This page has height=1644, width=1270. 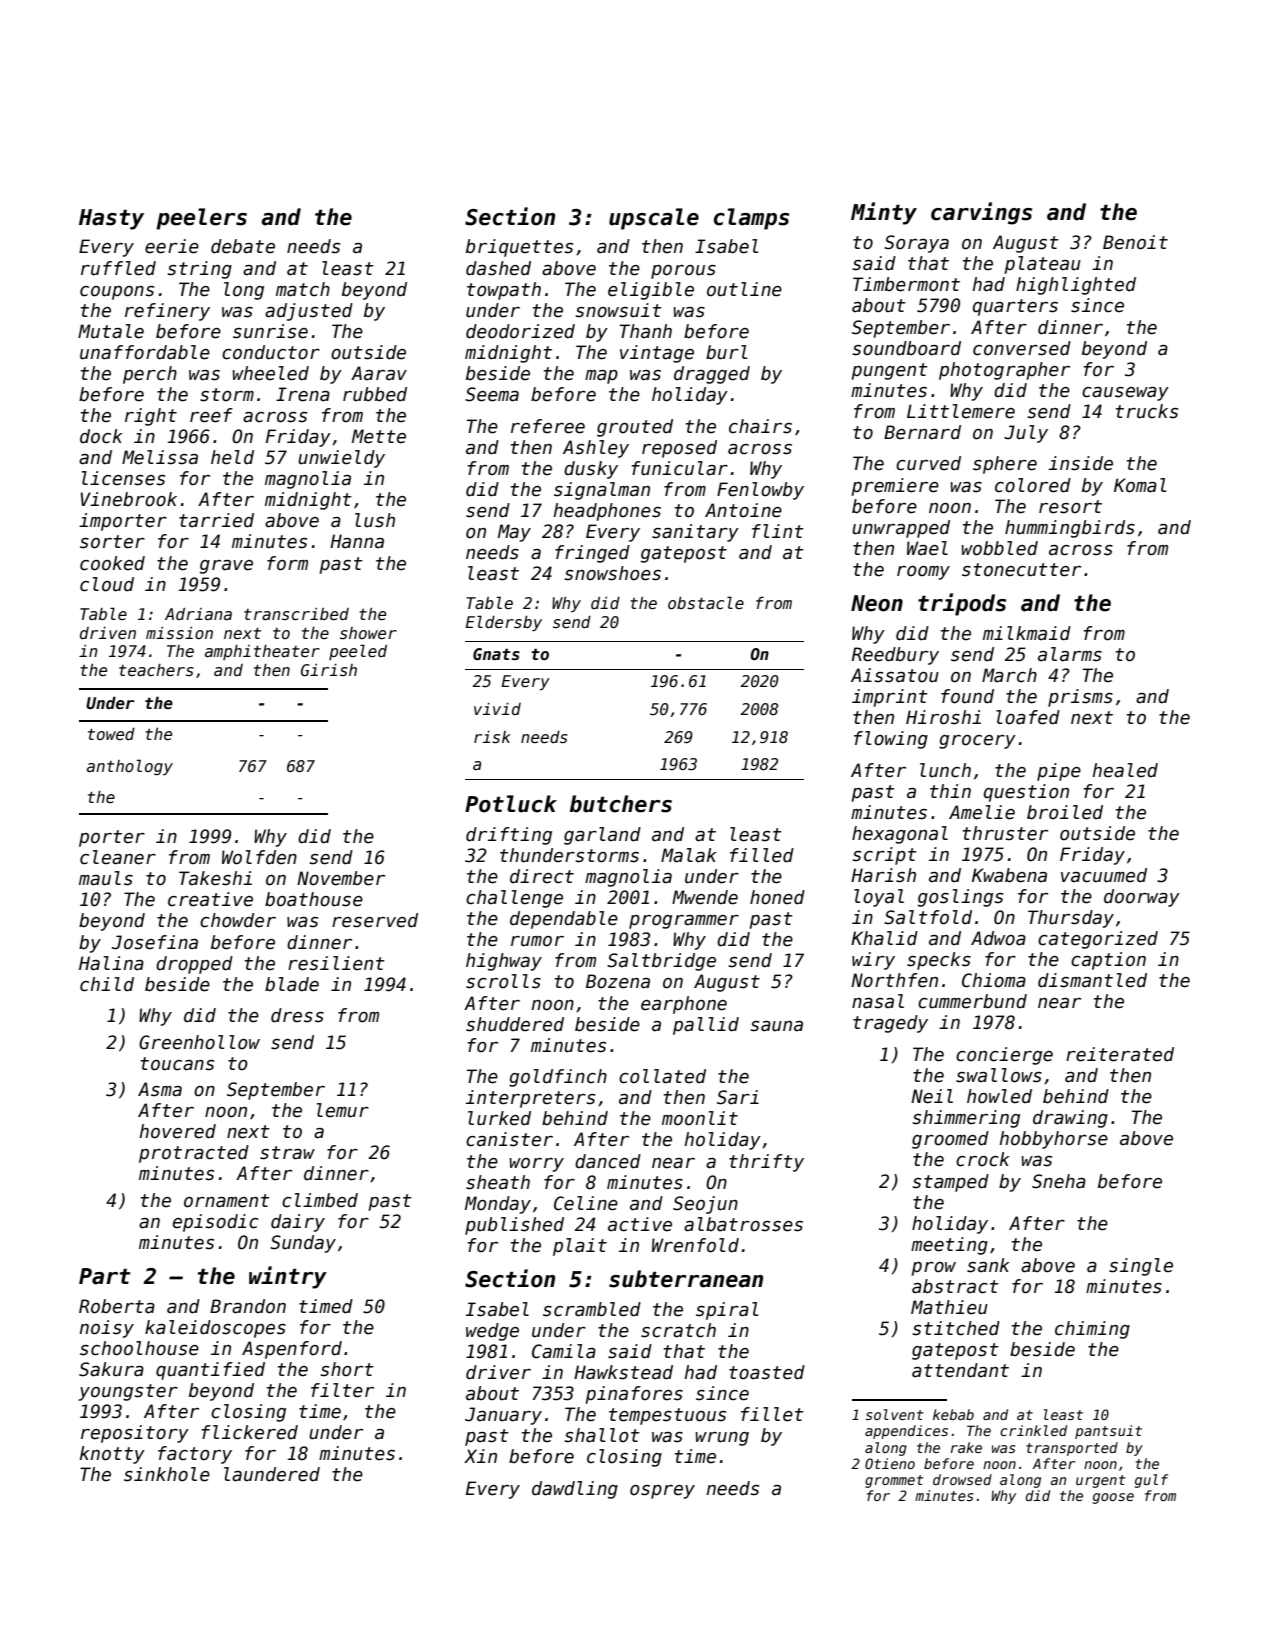 I want to click on schoolhouse, so click(x=139, y=1348).
